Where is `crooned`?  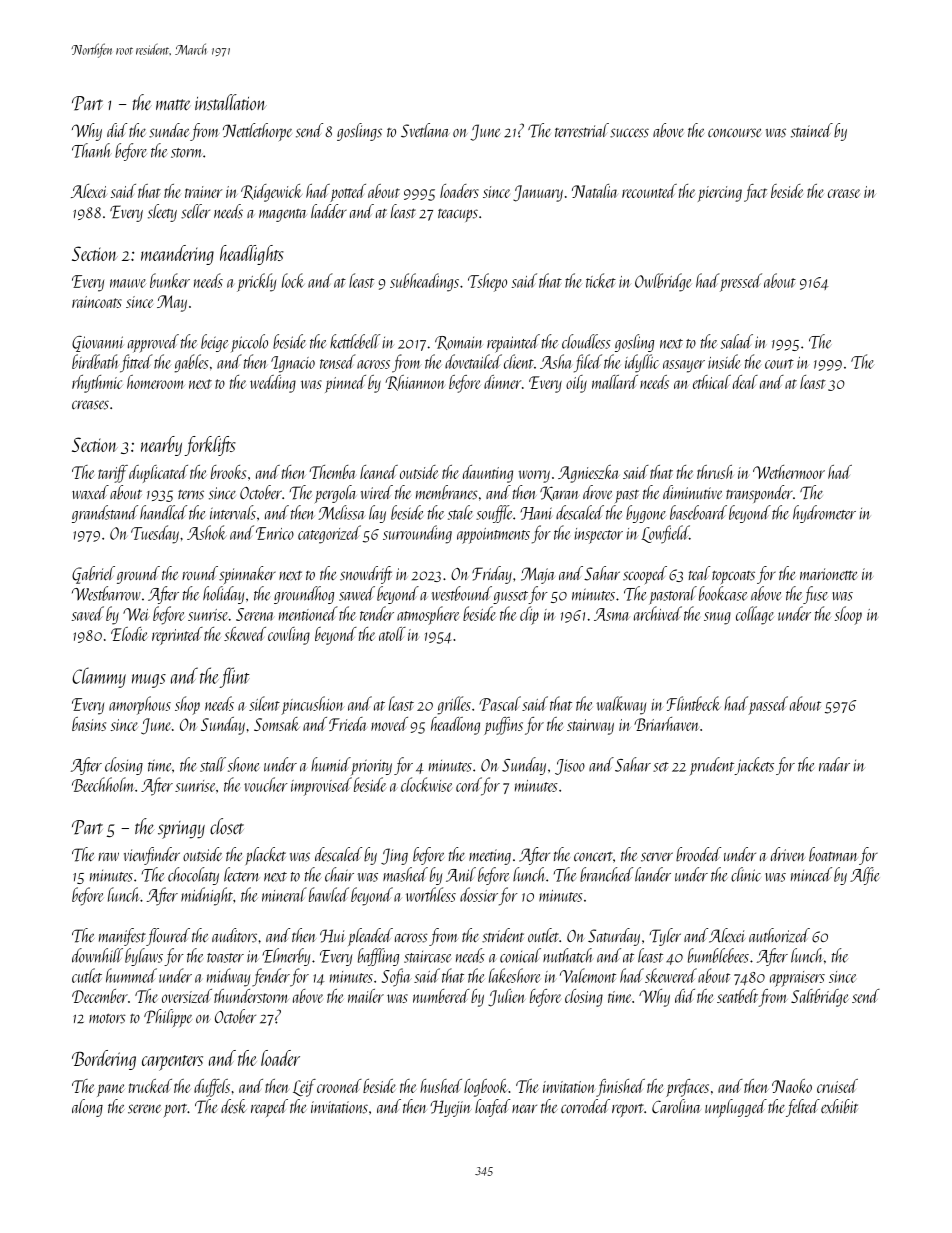
crooned is located at coordinates (339, 1086).
